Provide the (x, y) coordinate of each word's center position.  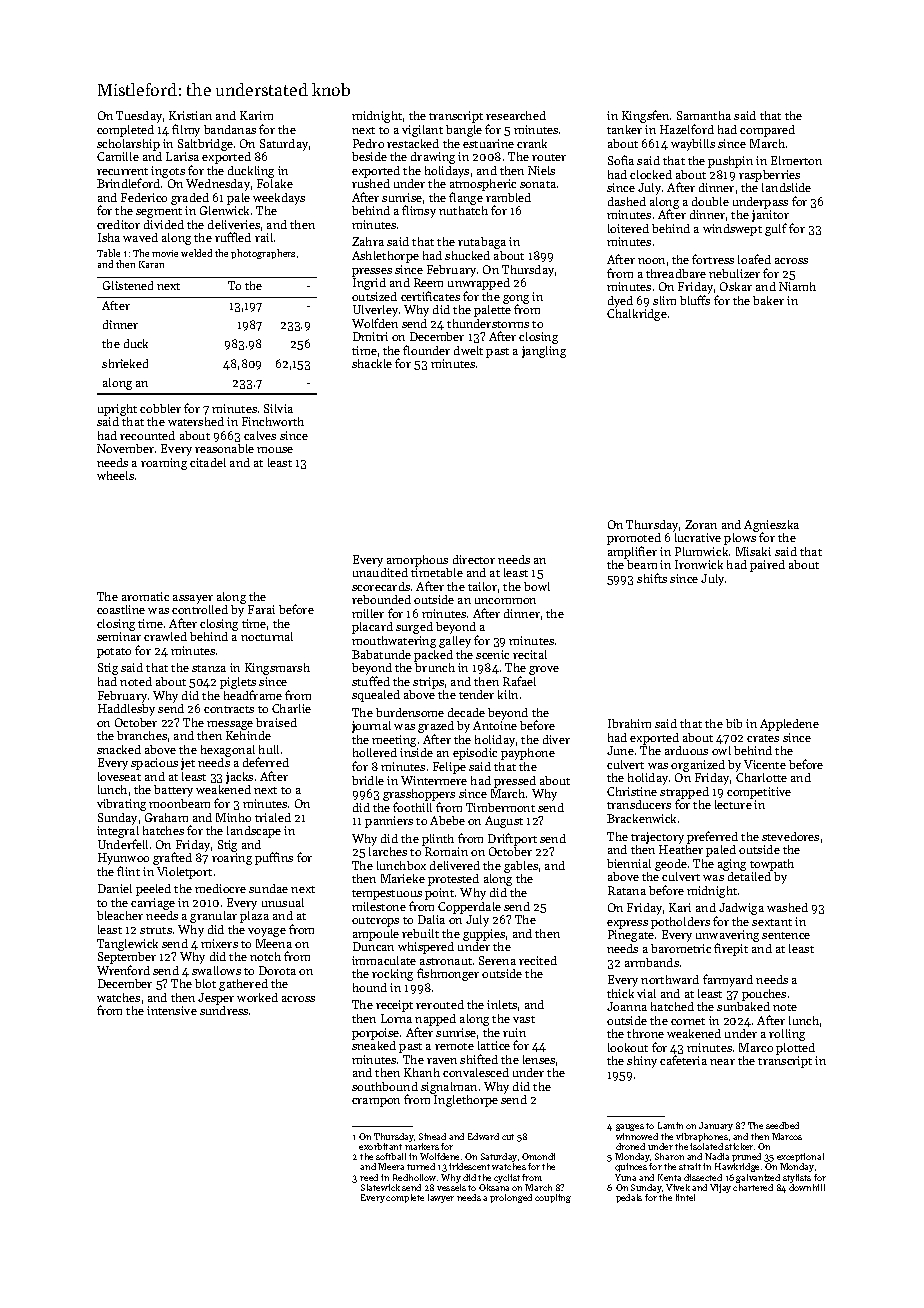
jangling (544, 352)
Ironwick (699, 564)
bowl (537, 586)
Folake (275, 183)
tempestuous (387, 895)
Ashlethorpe (385, 257)
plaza (254, 917)
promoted (634, 539)
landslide (786, 187)
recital (530, 654)
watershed (196, 421)
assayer (193, 599)
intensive (172, 1010)
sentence (786, 935)
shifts (652, 578)
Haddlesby (126, 710)
